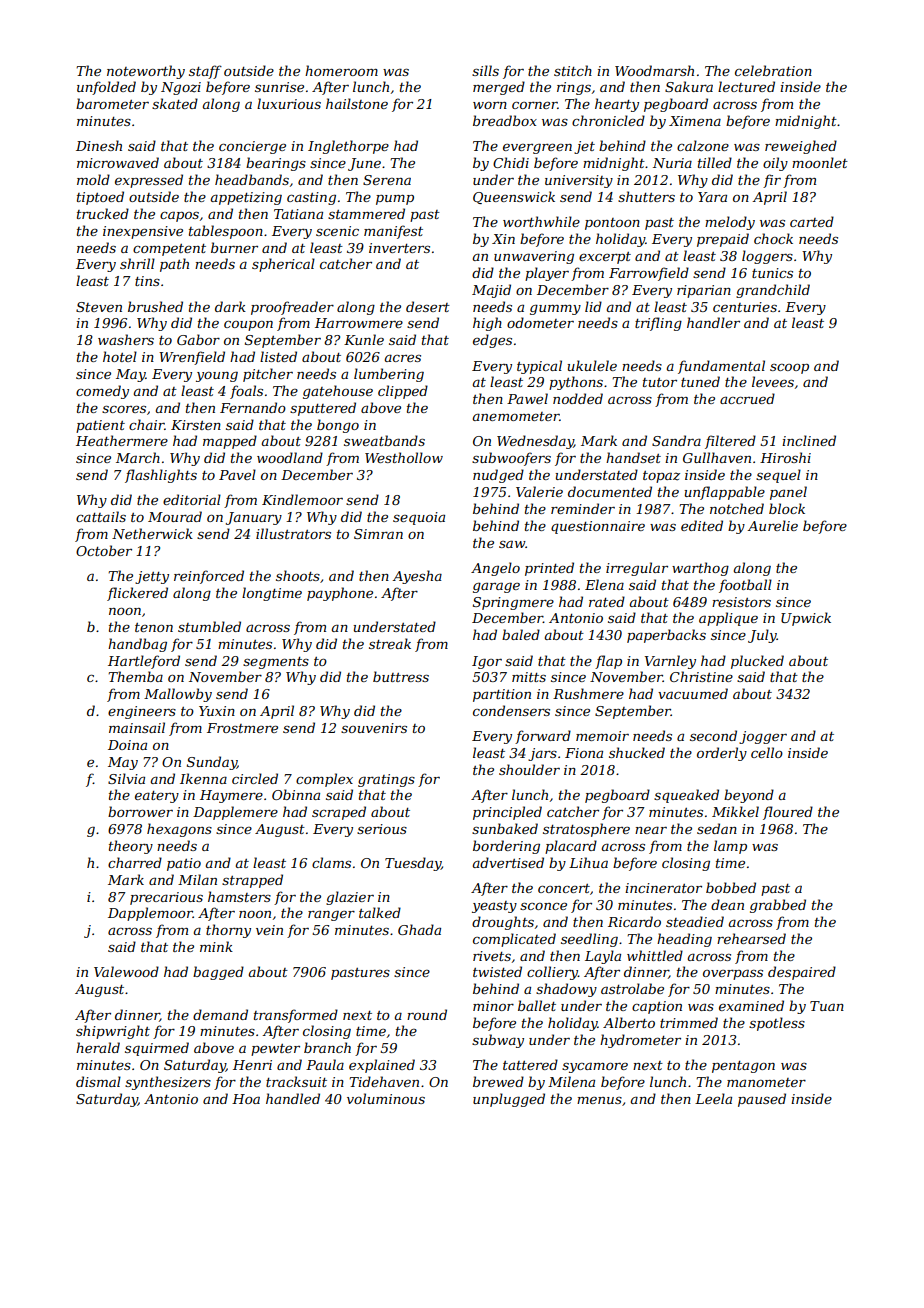  Describe the element at coordinates (357, 103) in the screenshot. I see `hailstone` at that location.
